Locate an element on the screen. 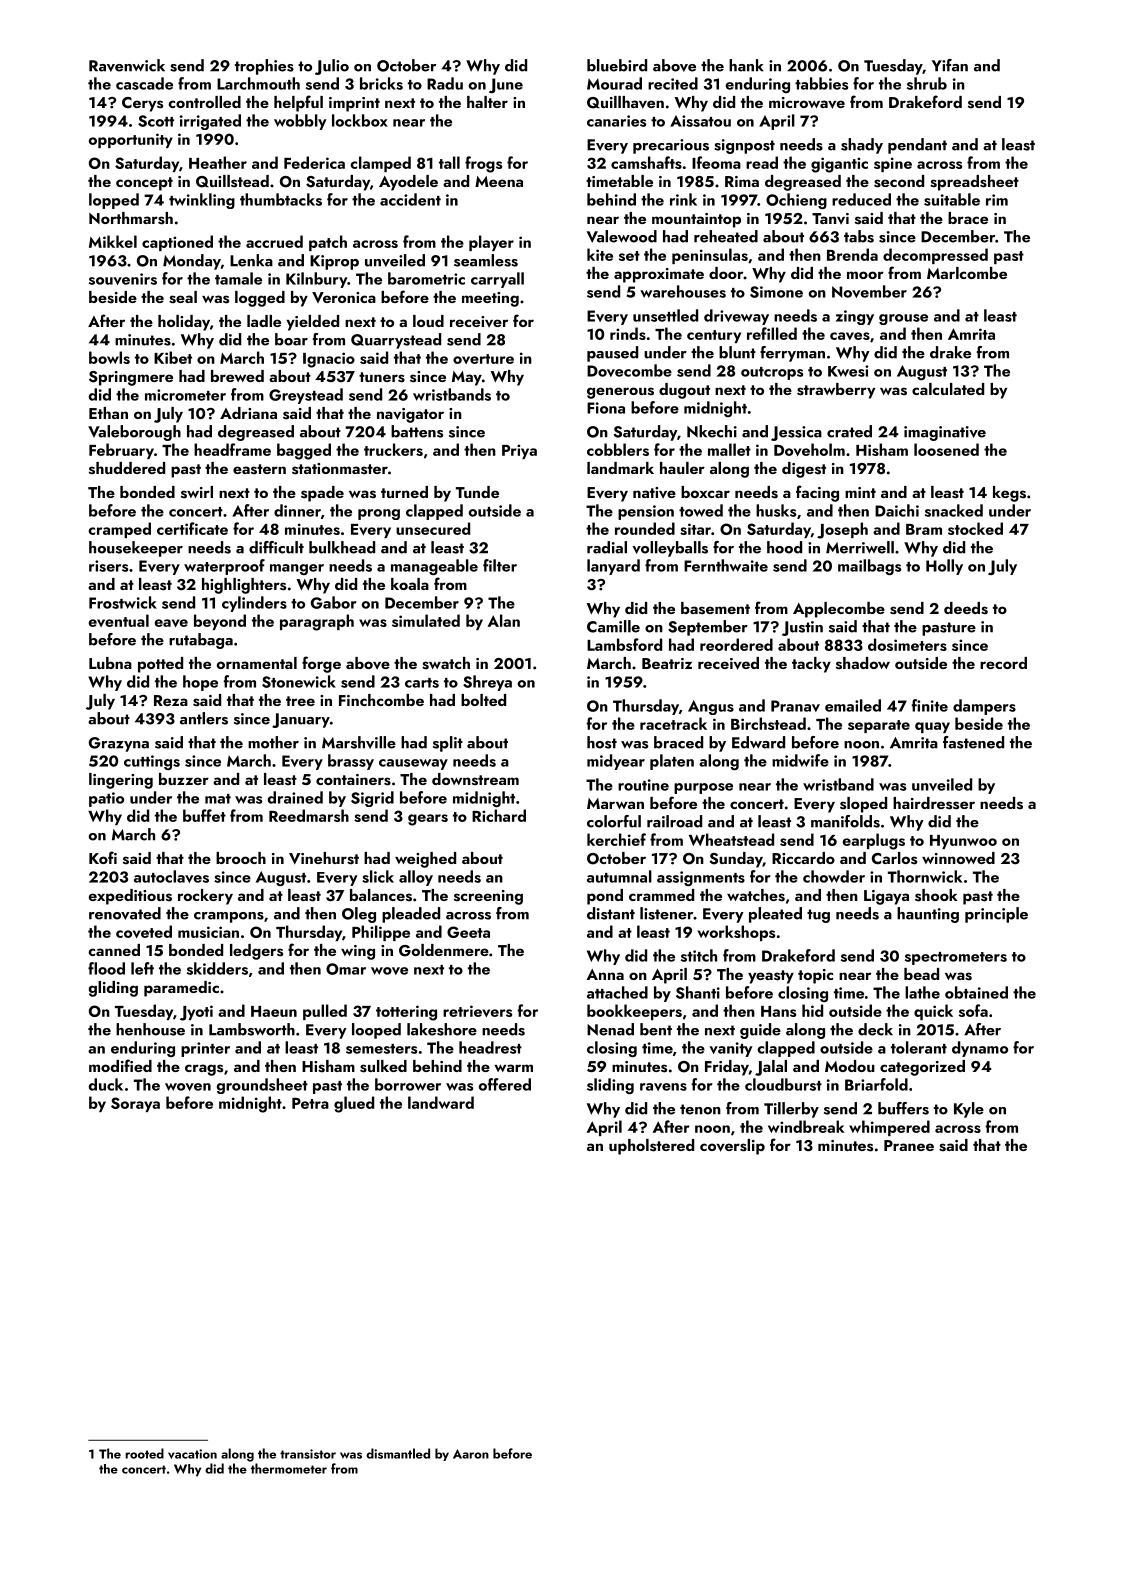  dismantled is located at coordinates (398, 1453).
